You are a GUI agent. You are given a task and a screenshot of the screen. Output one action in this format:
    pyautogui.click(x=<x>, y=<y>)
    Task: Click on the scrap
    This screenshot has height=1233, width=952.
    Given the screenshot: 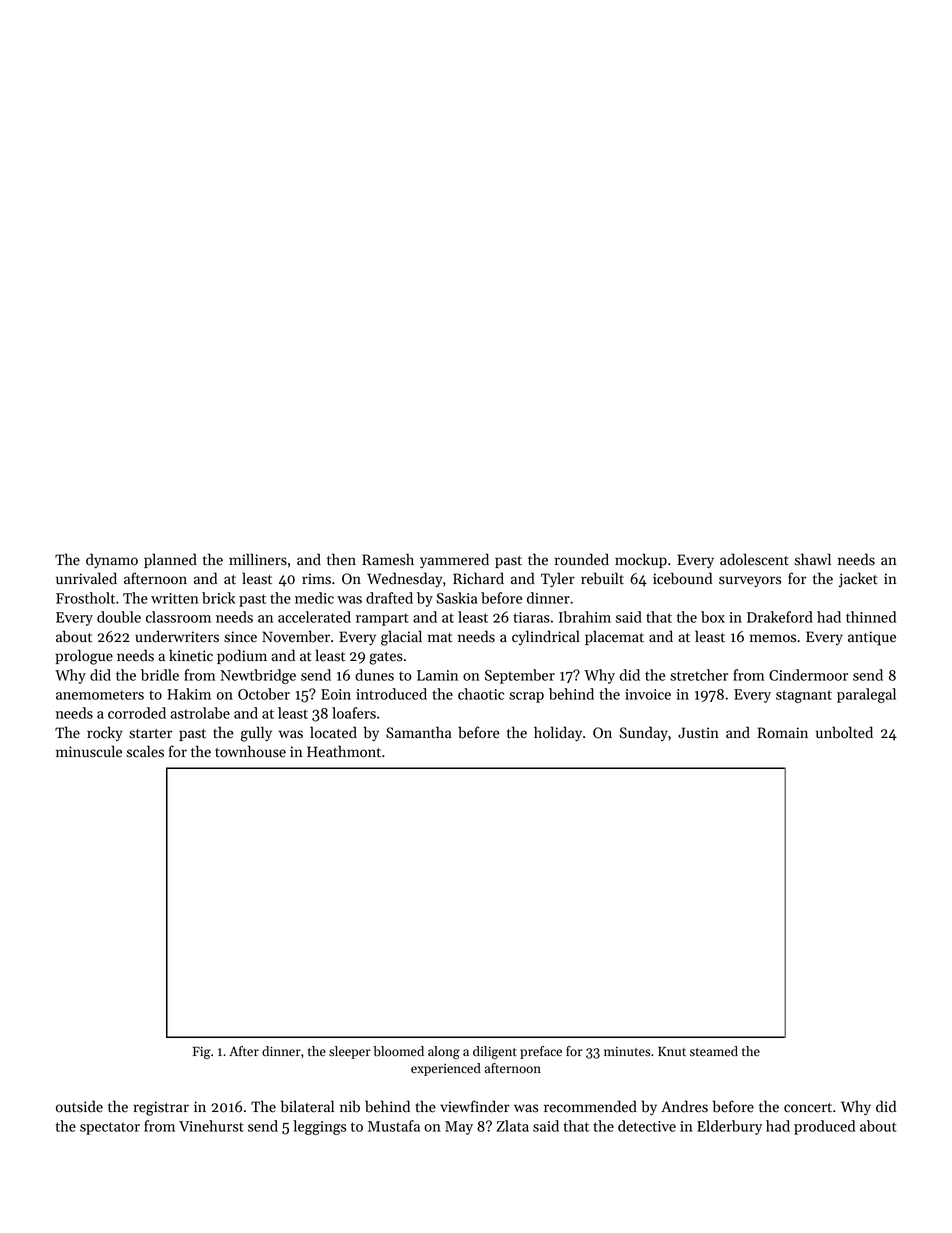 What is the action you would take?
    pyautogui.click(x=526, y=697)
